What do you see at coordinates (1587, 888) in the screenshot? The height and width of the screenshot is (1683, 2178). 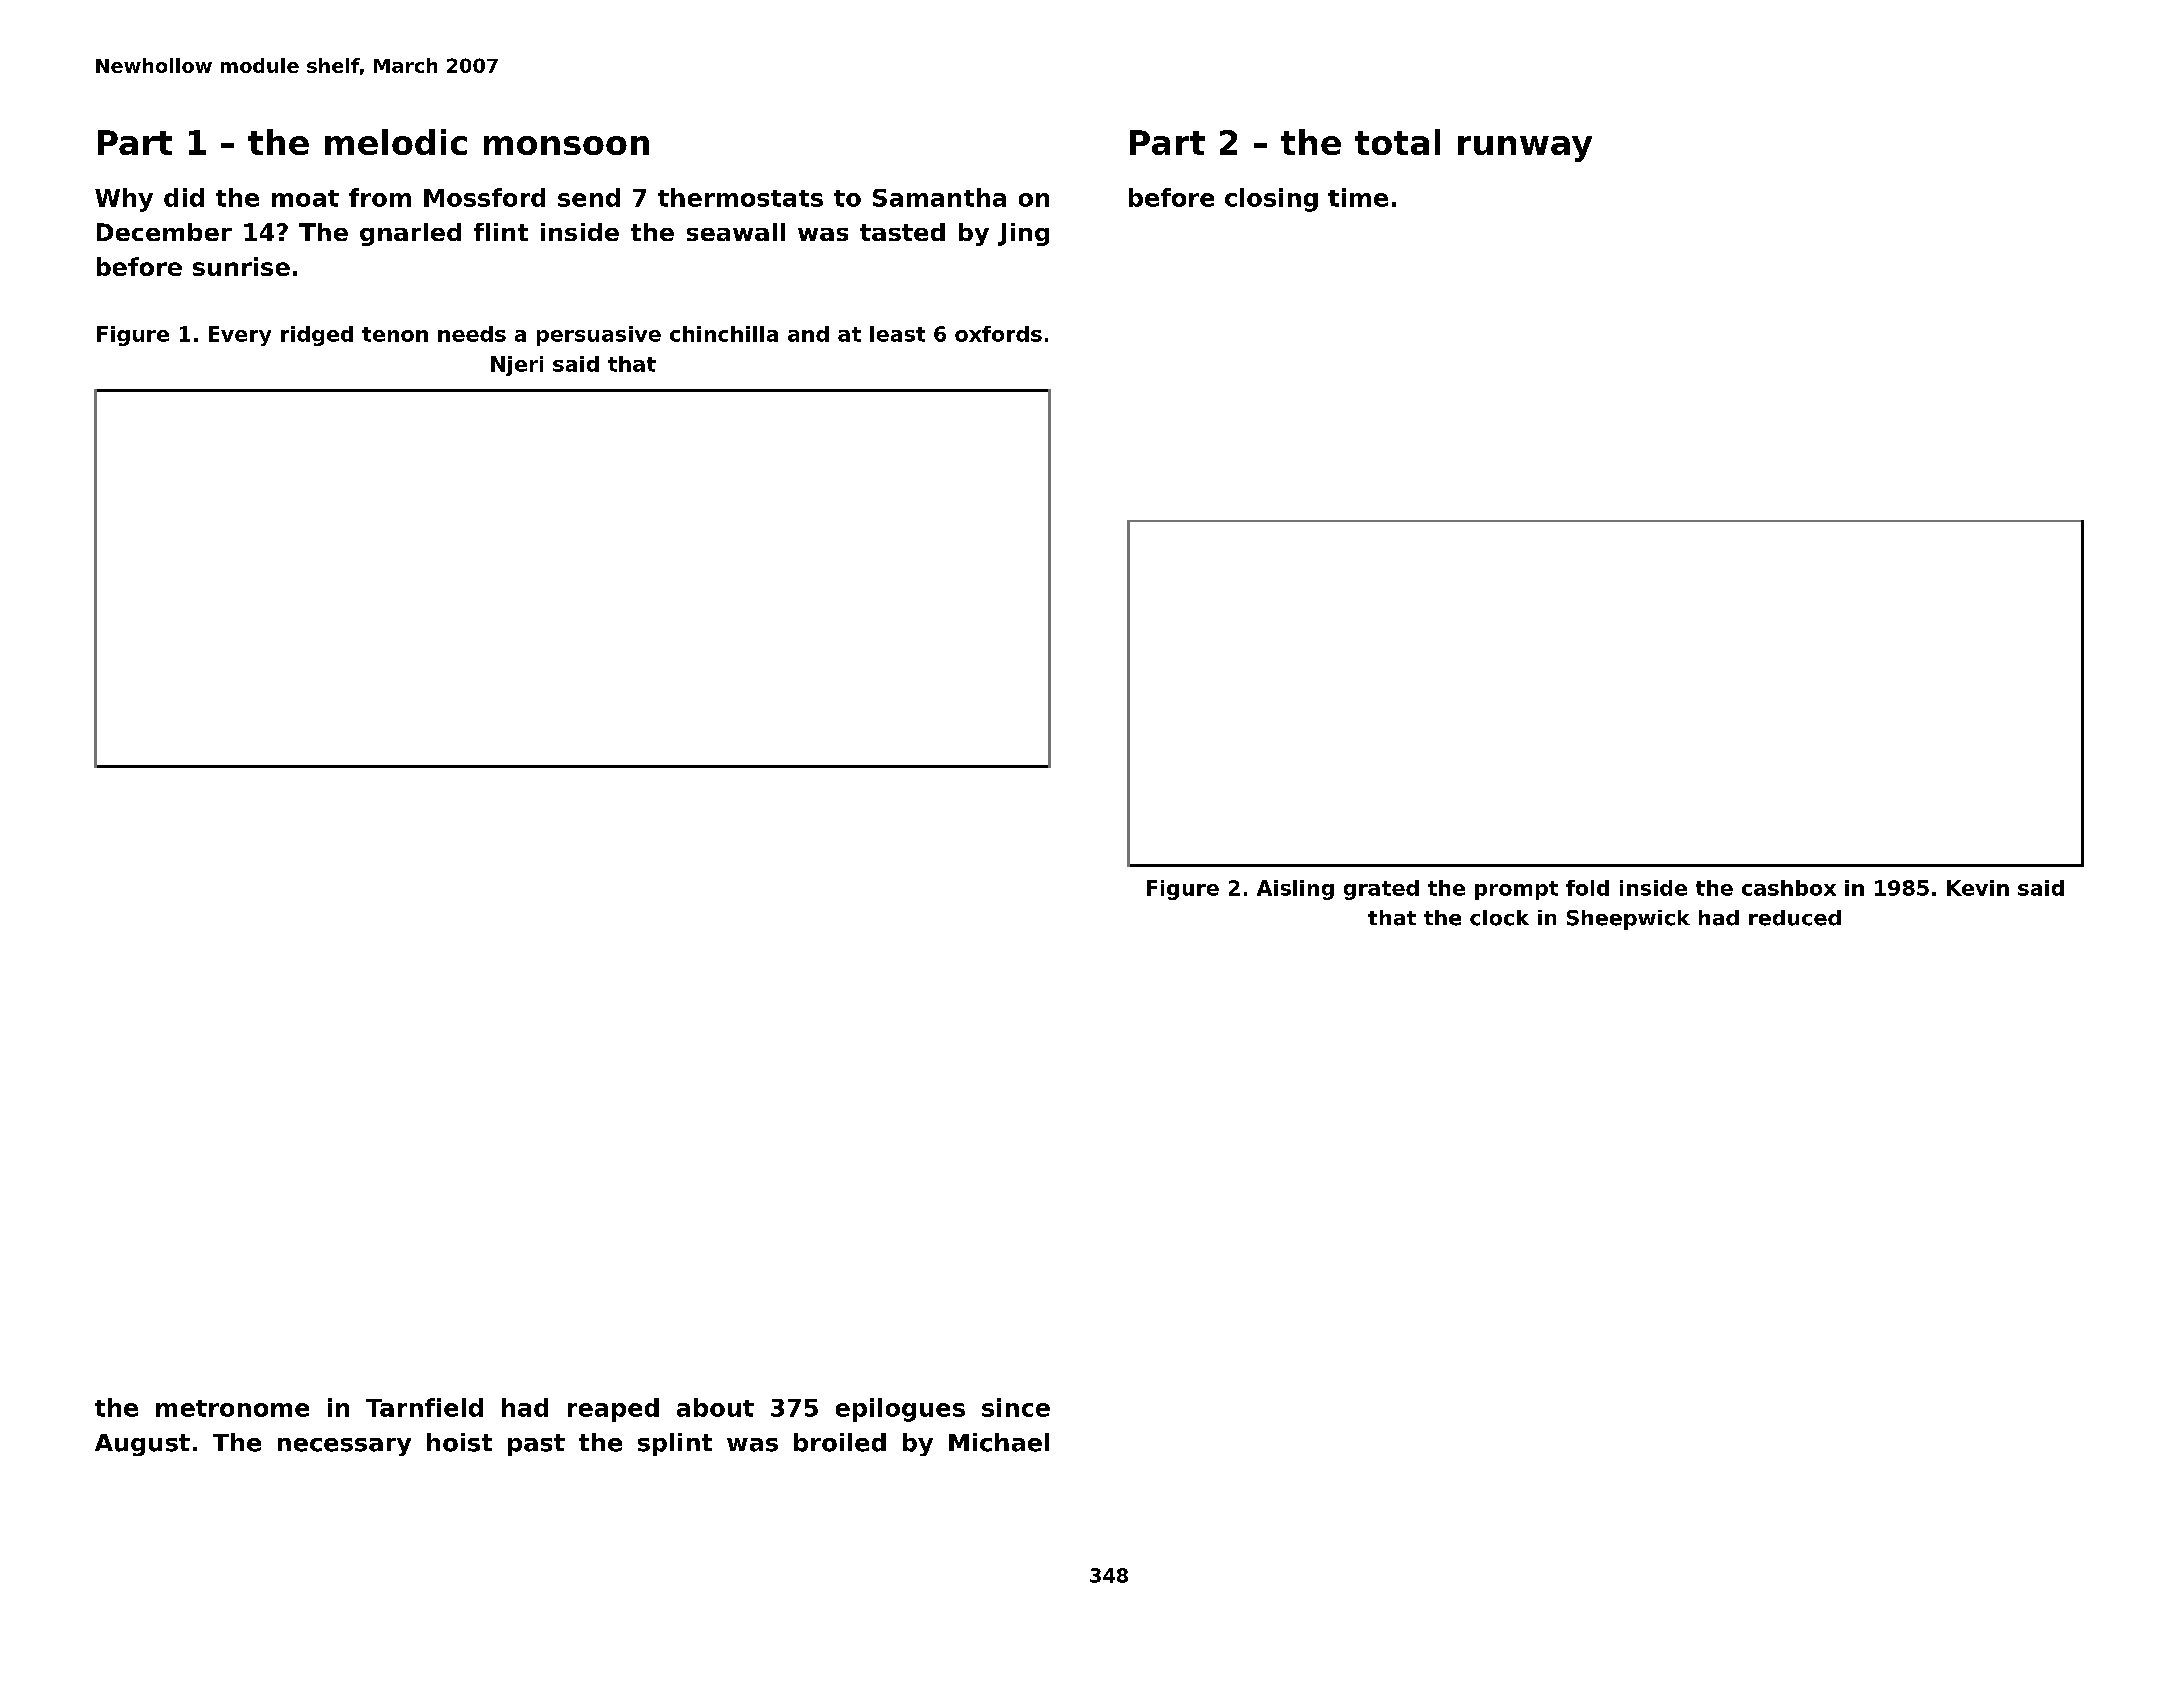 I see `fold` at bounding box center [1587, 888].
